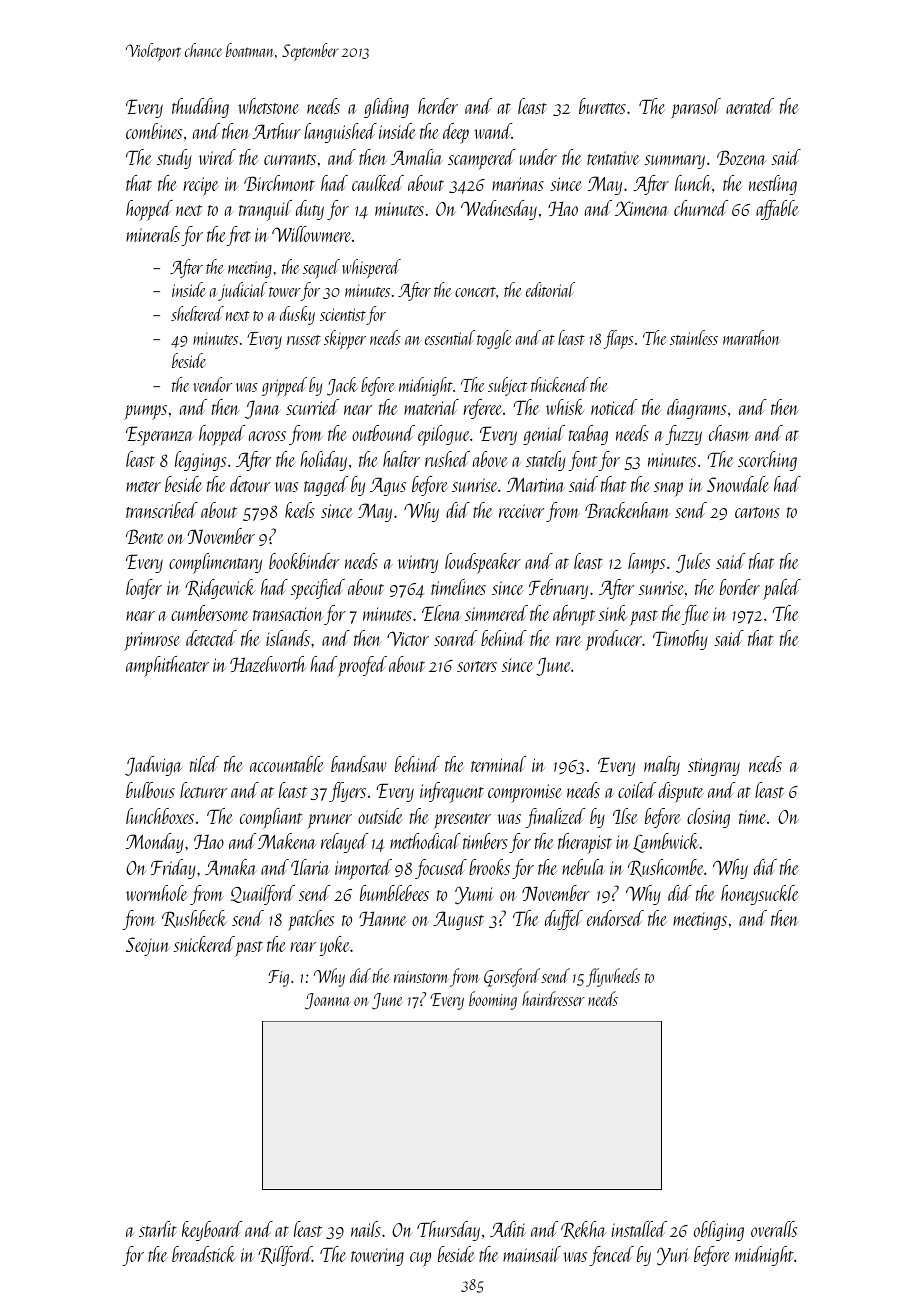 The image size is (924, 1314). Describe the element at coordinates (438, 106) in the page. I see `herder` at that location.
